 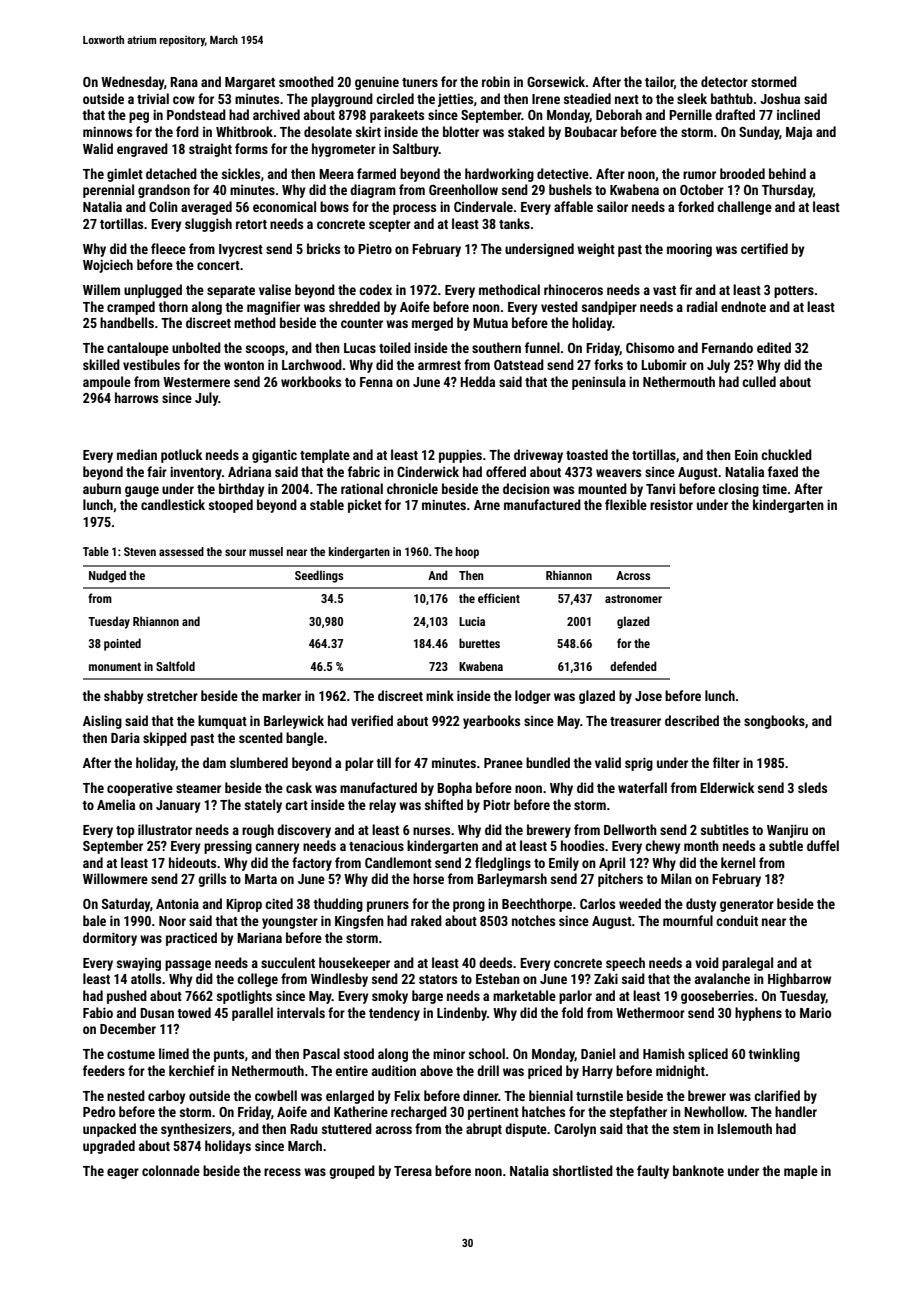 What do you see at coordinates (696, 206) in the screenshot?
I see `forked` at bounding box center [696, 206].
